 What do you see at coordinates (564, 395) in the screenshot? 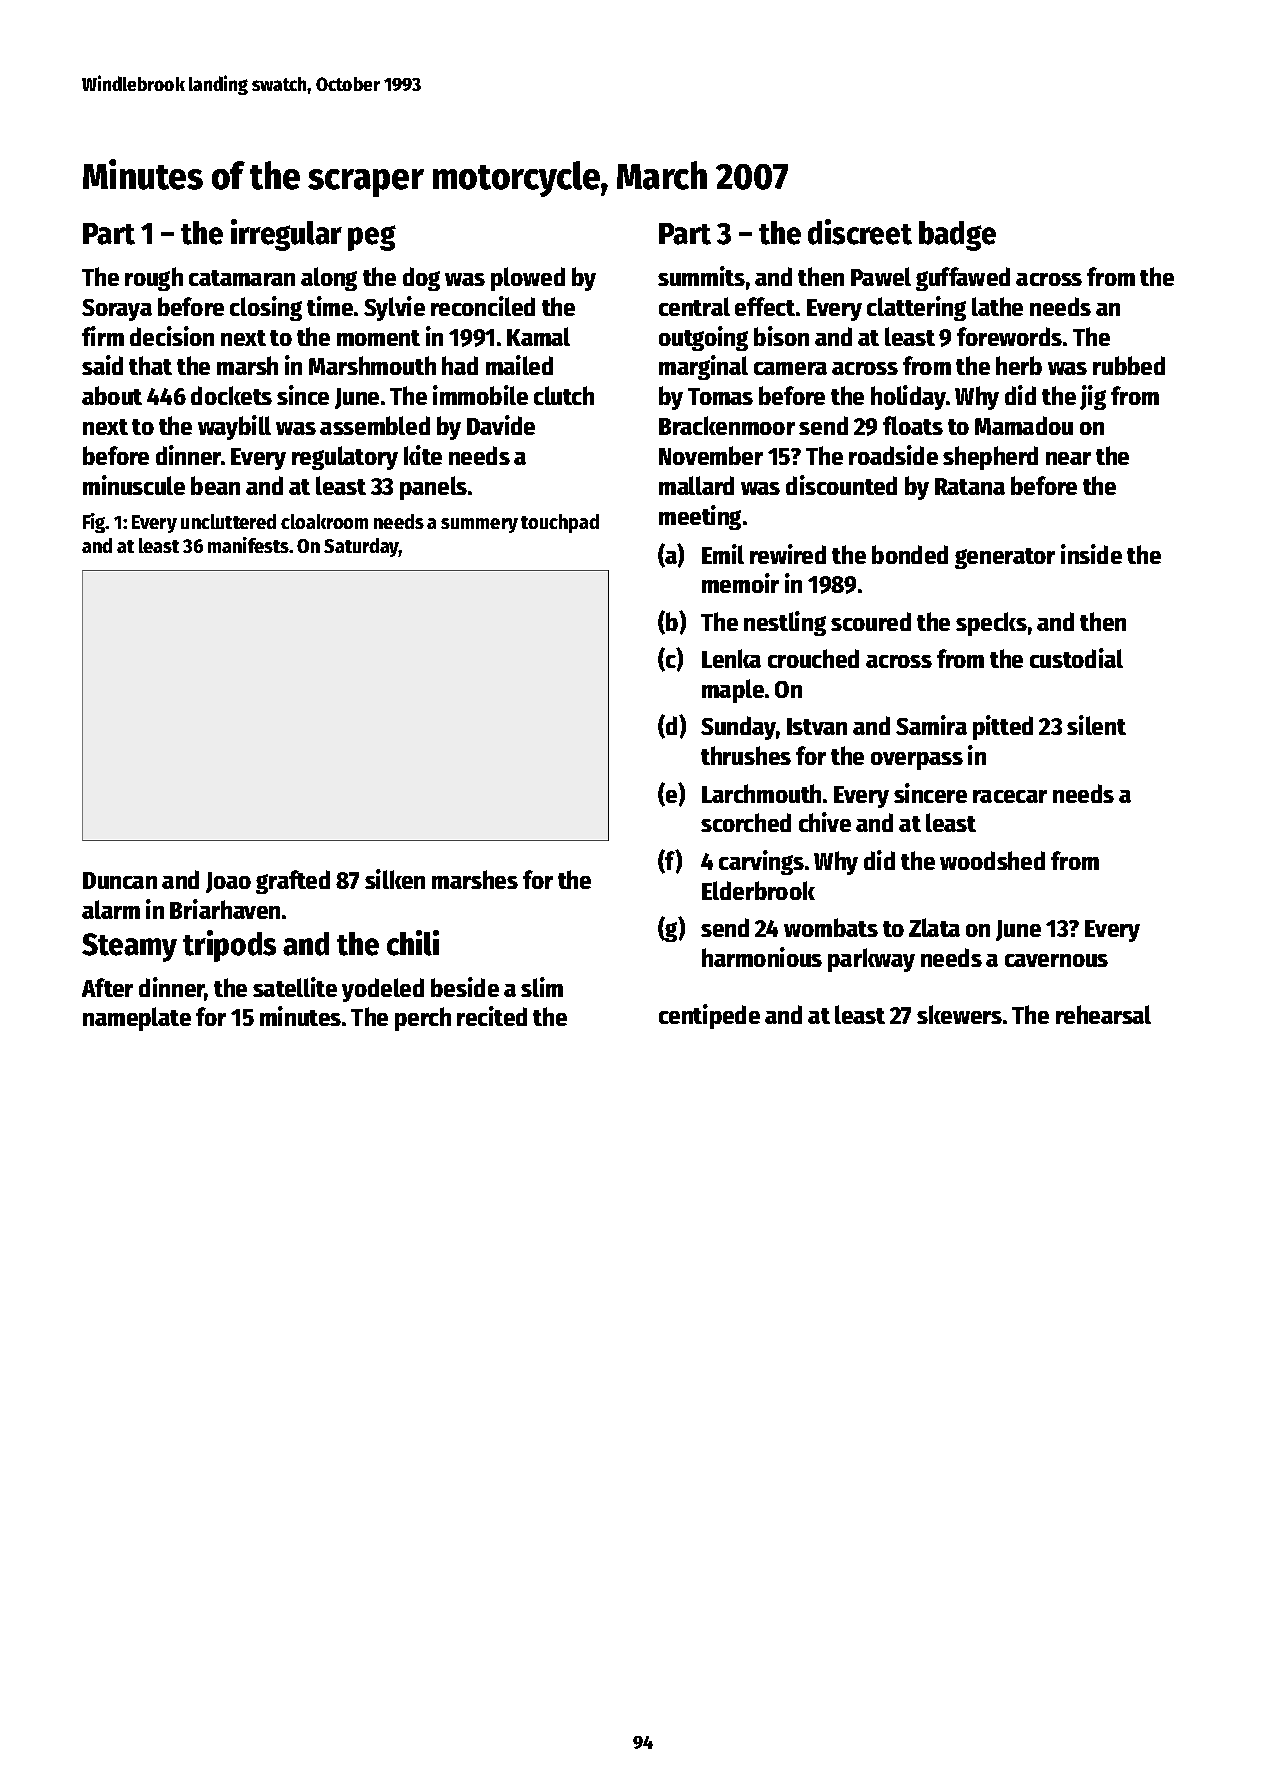
I see `clutch` at bounding box center [564, 395].
